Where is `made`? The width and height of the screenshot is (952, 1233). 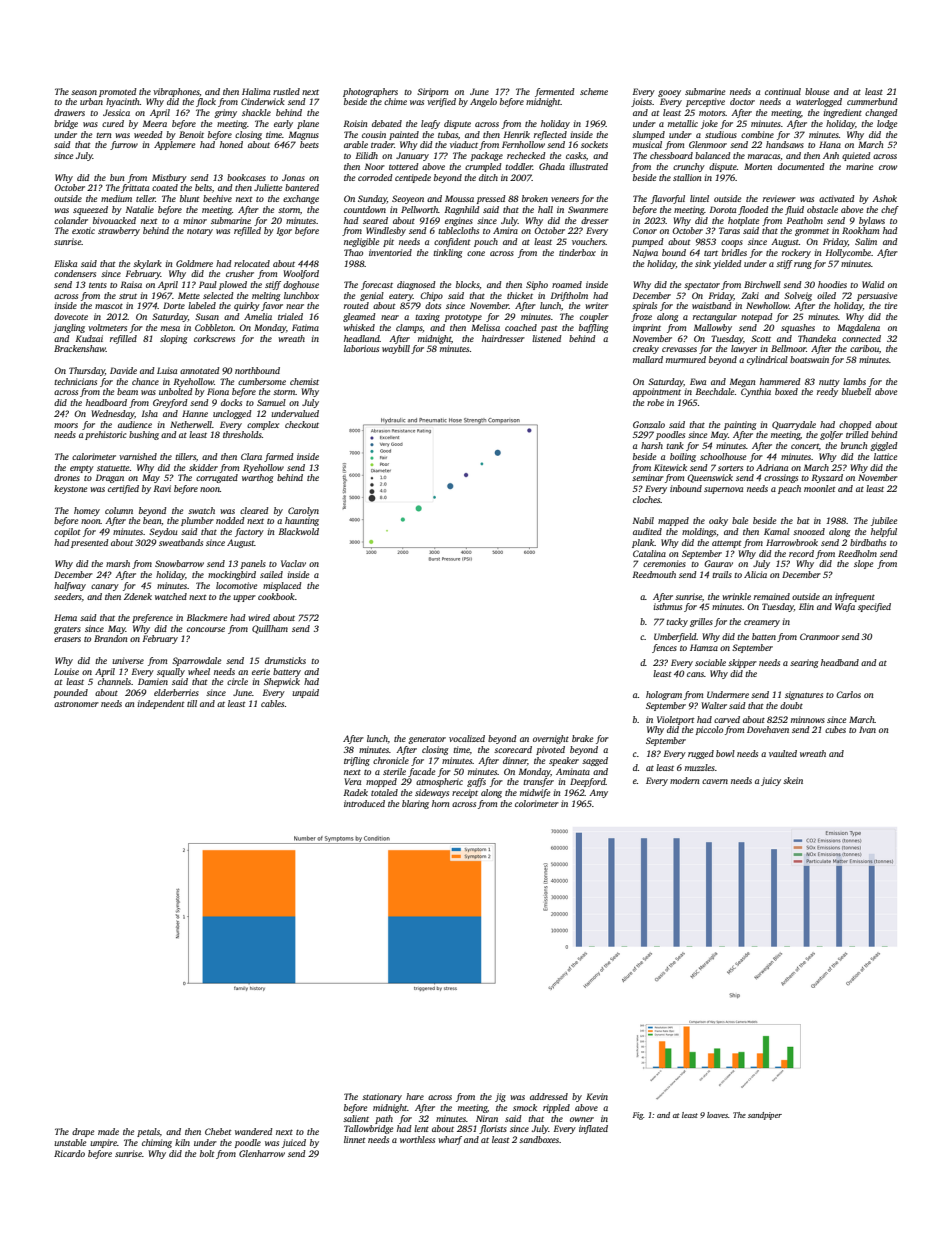 made is located at coordinates (108, 1131).
